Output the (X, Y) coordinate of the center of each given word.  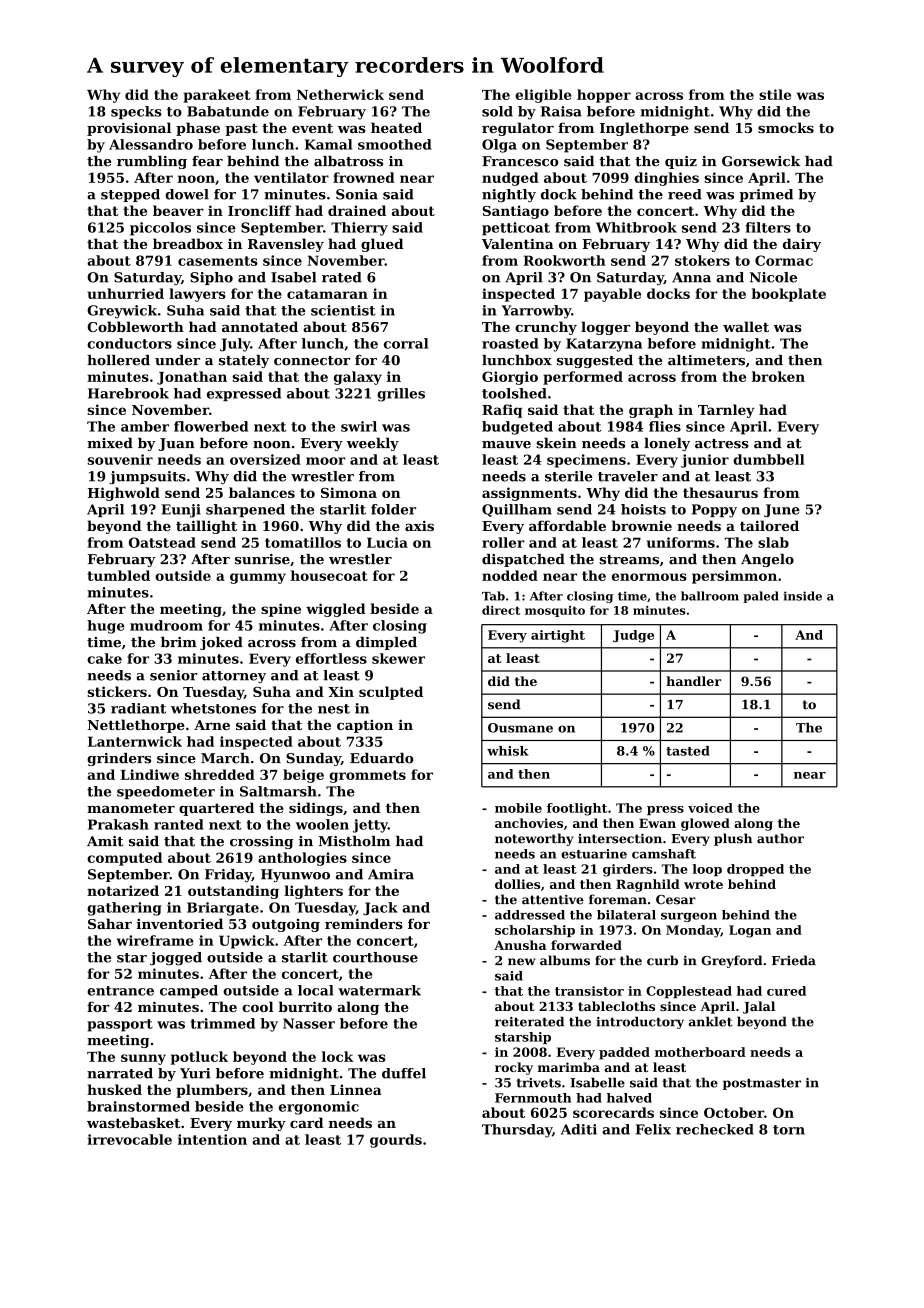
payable (612, 295)
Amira (391, 874)
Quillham (517, 510)
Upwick (247, 942)
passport (120, 1025)
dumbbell (769, 459)
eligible (543, 96)
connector (312, 361)
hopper (604, 96)
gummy (258, 578)
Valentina (518, 243)
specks (136, 112)
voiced (710, 808)
